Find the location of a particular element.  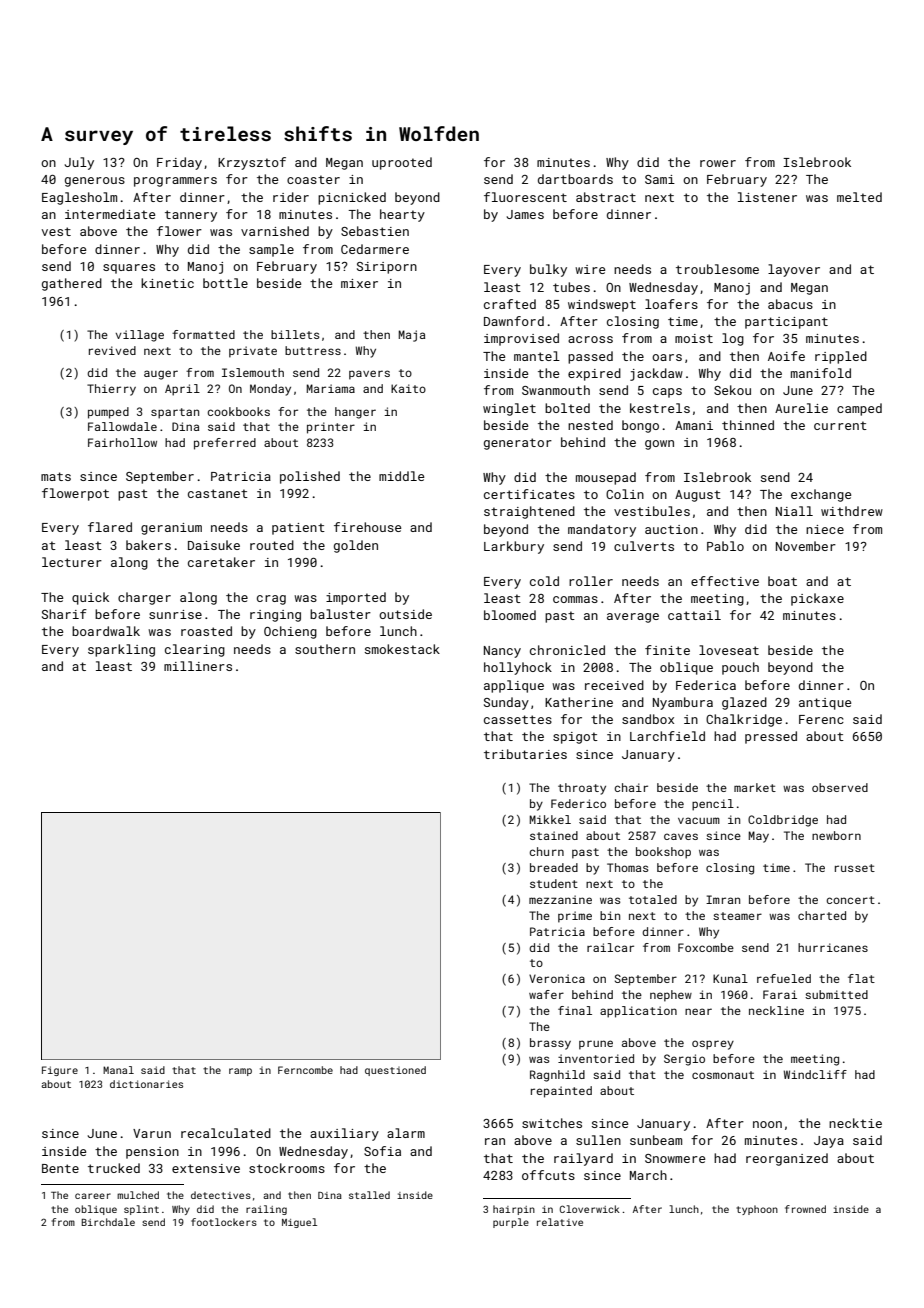

log is located at coordinates (733, 339).
